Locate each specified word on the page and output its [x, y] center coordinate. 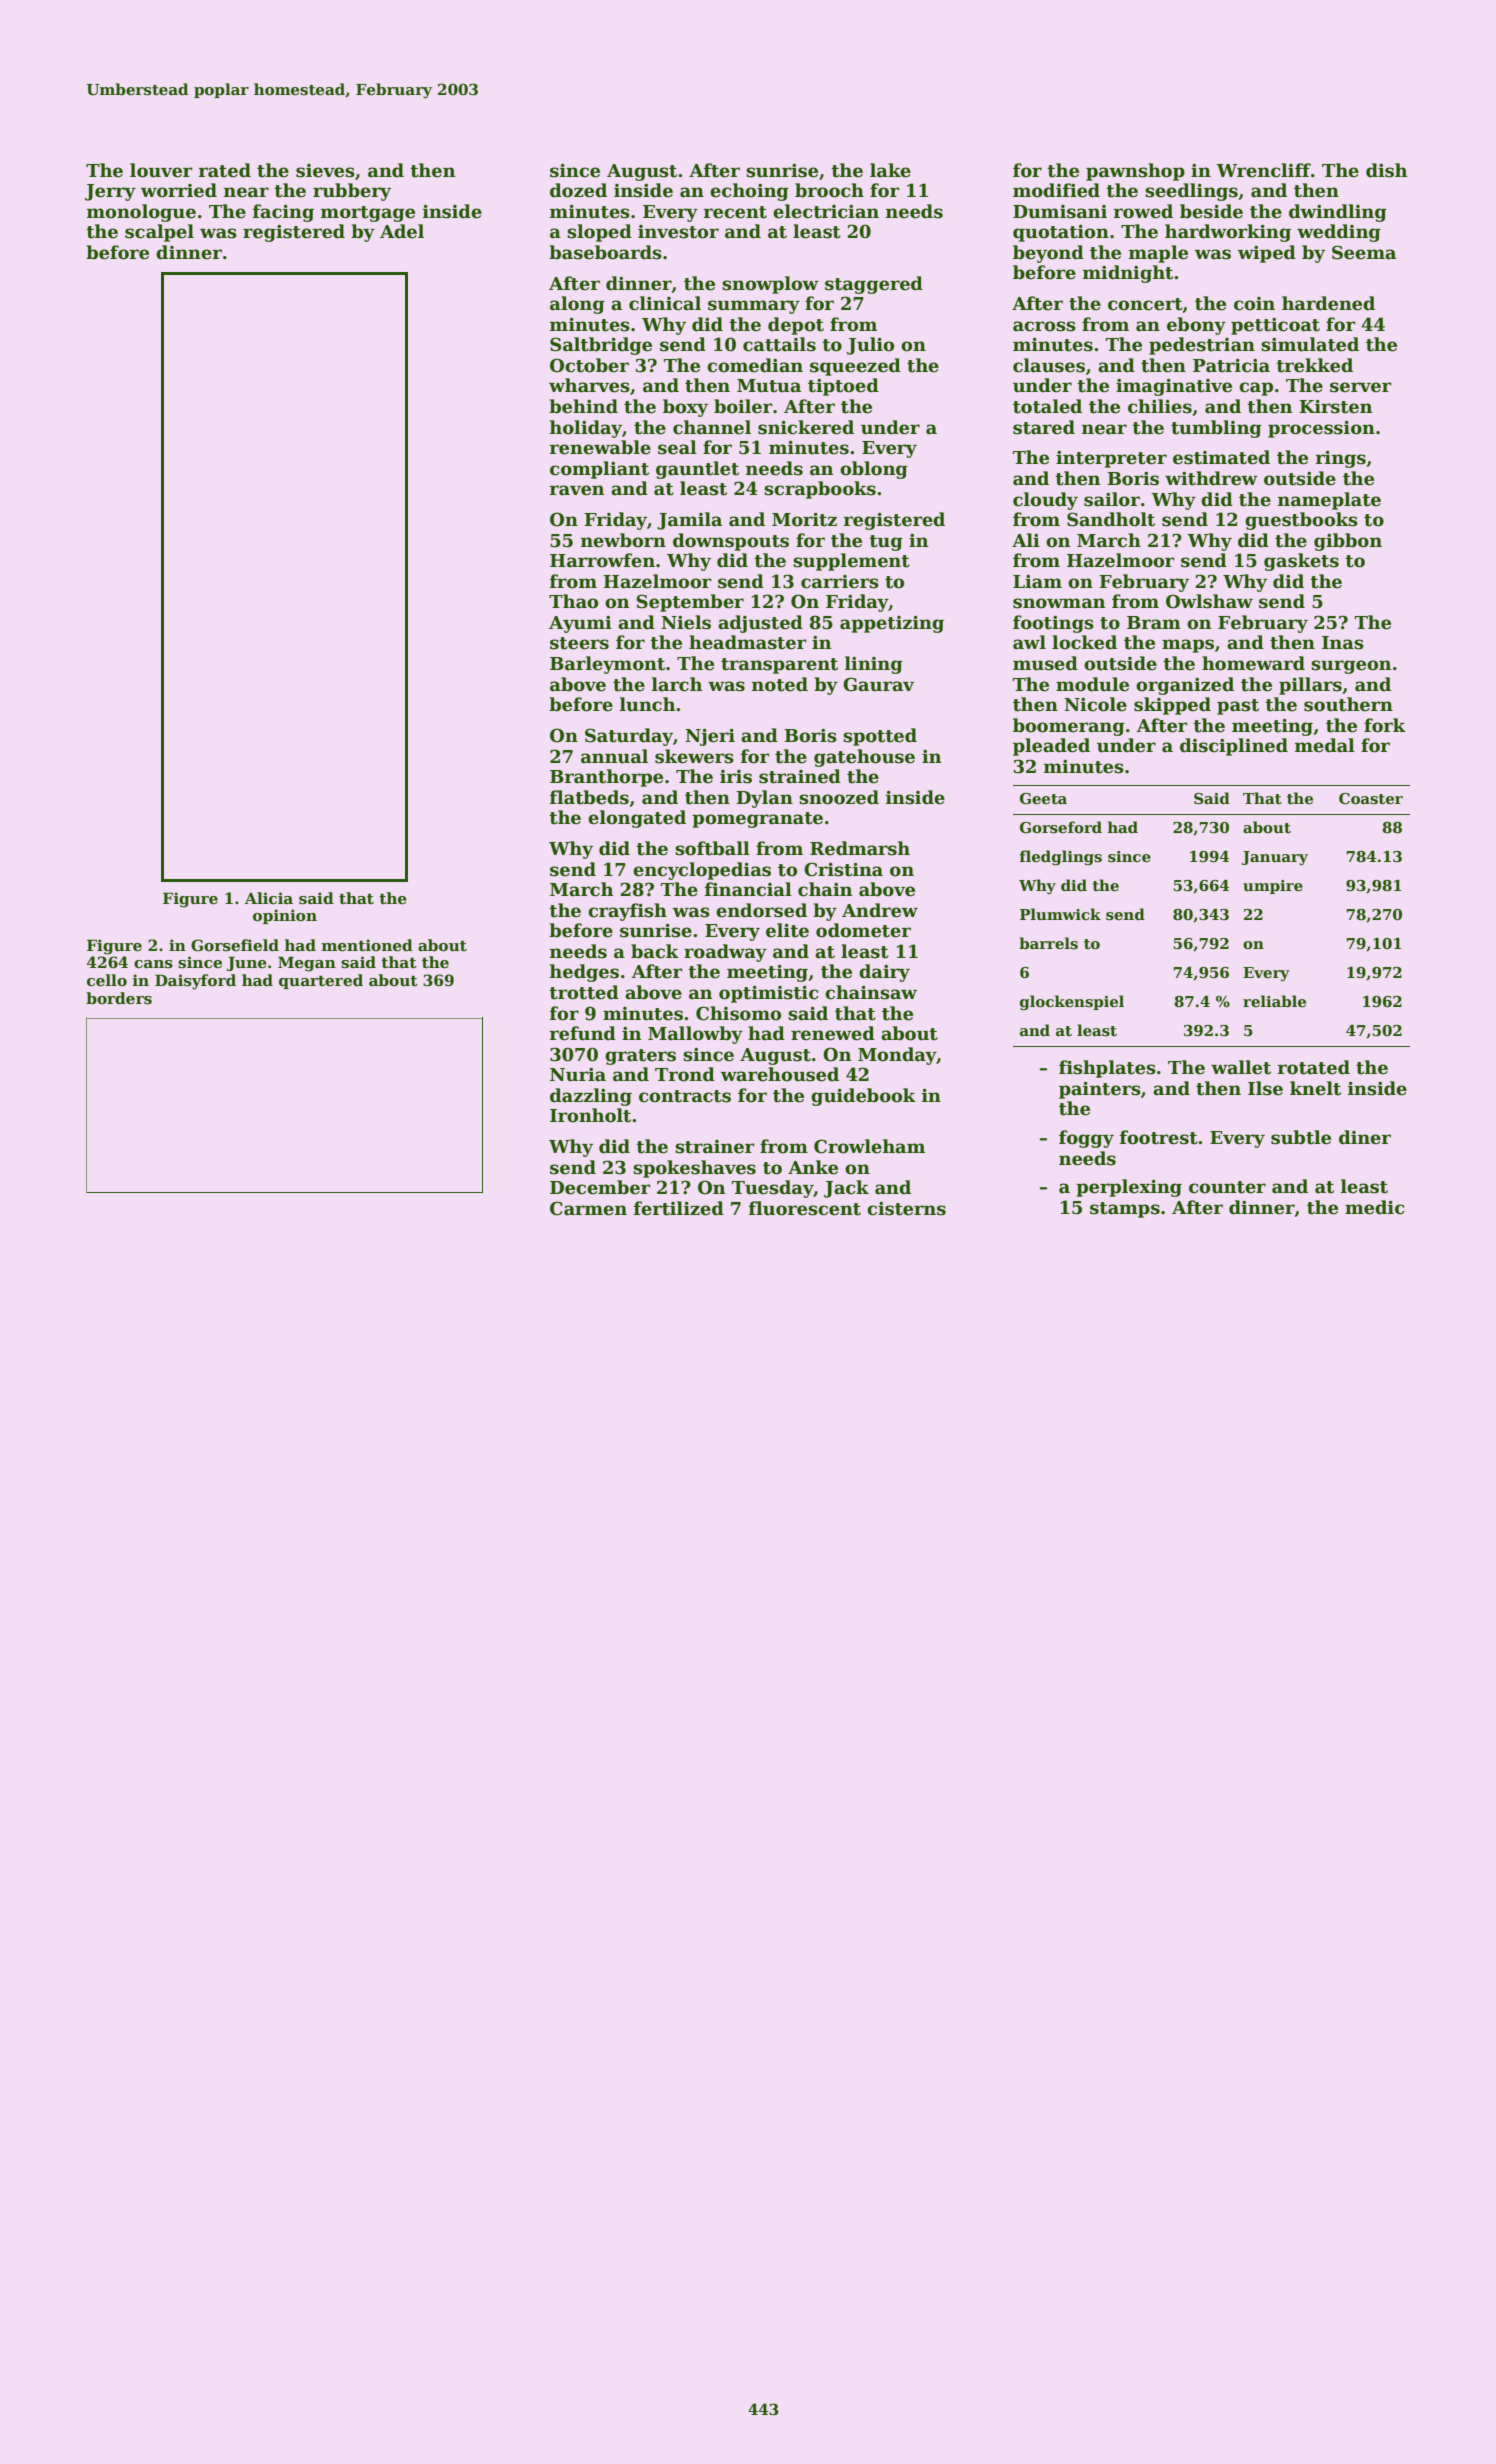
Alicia [269, 898]
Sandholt [1111, 519]
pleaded [1051, 747]
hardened [1328, 303]
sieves [325, 171]
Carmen [588, 1208]
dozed [578, 190]
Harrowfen [602, 560]
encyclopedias [702, 871]
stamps [1125, 1210]
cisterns [906, 1209]
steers [579, 643]
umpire [1273, 887]
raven [577, 490]
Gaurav [878, 684]
